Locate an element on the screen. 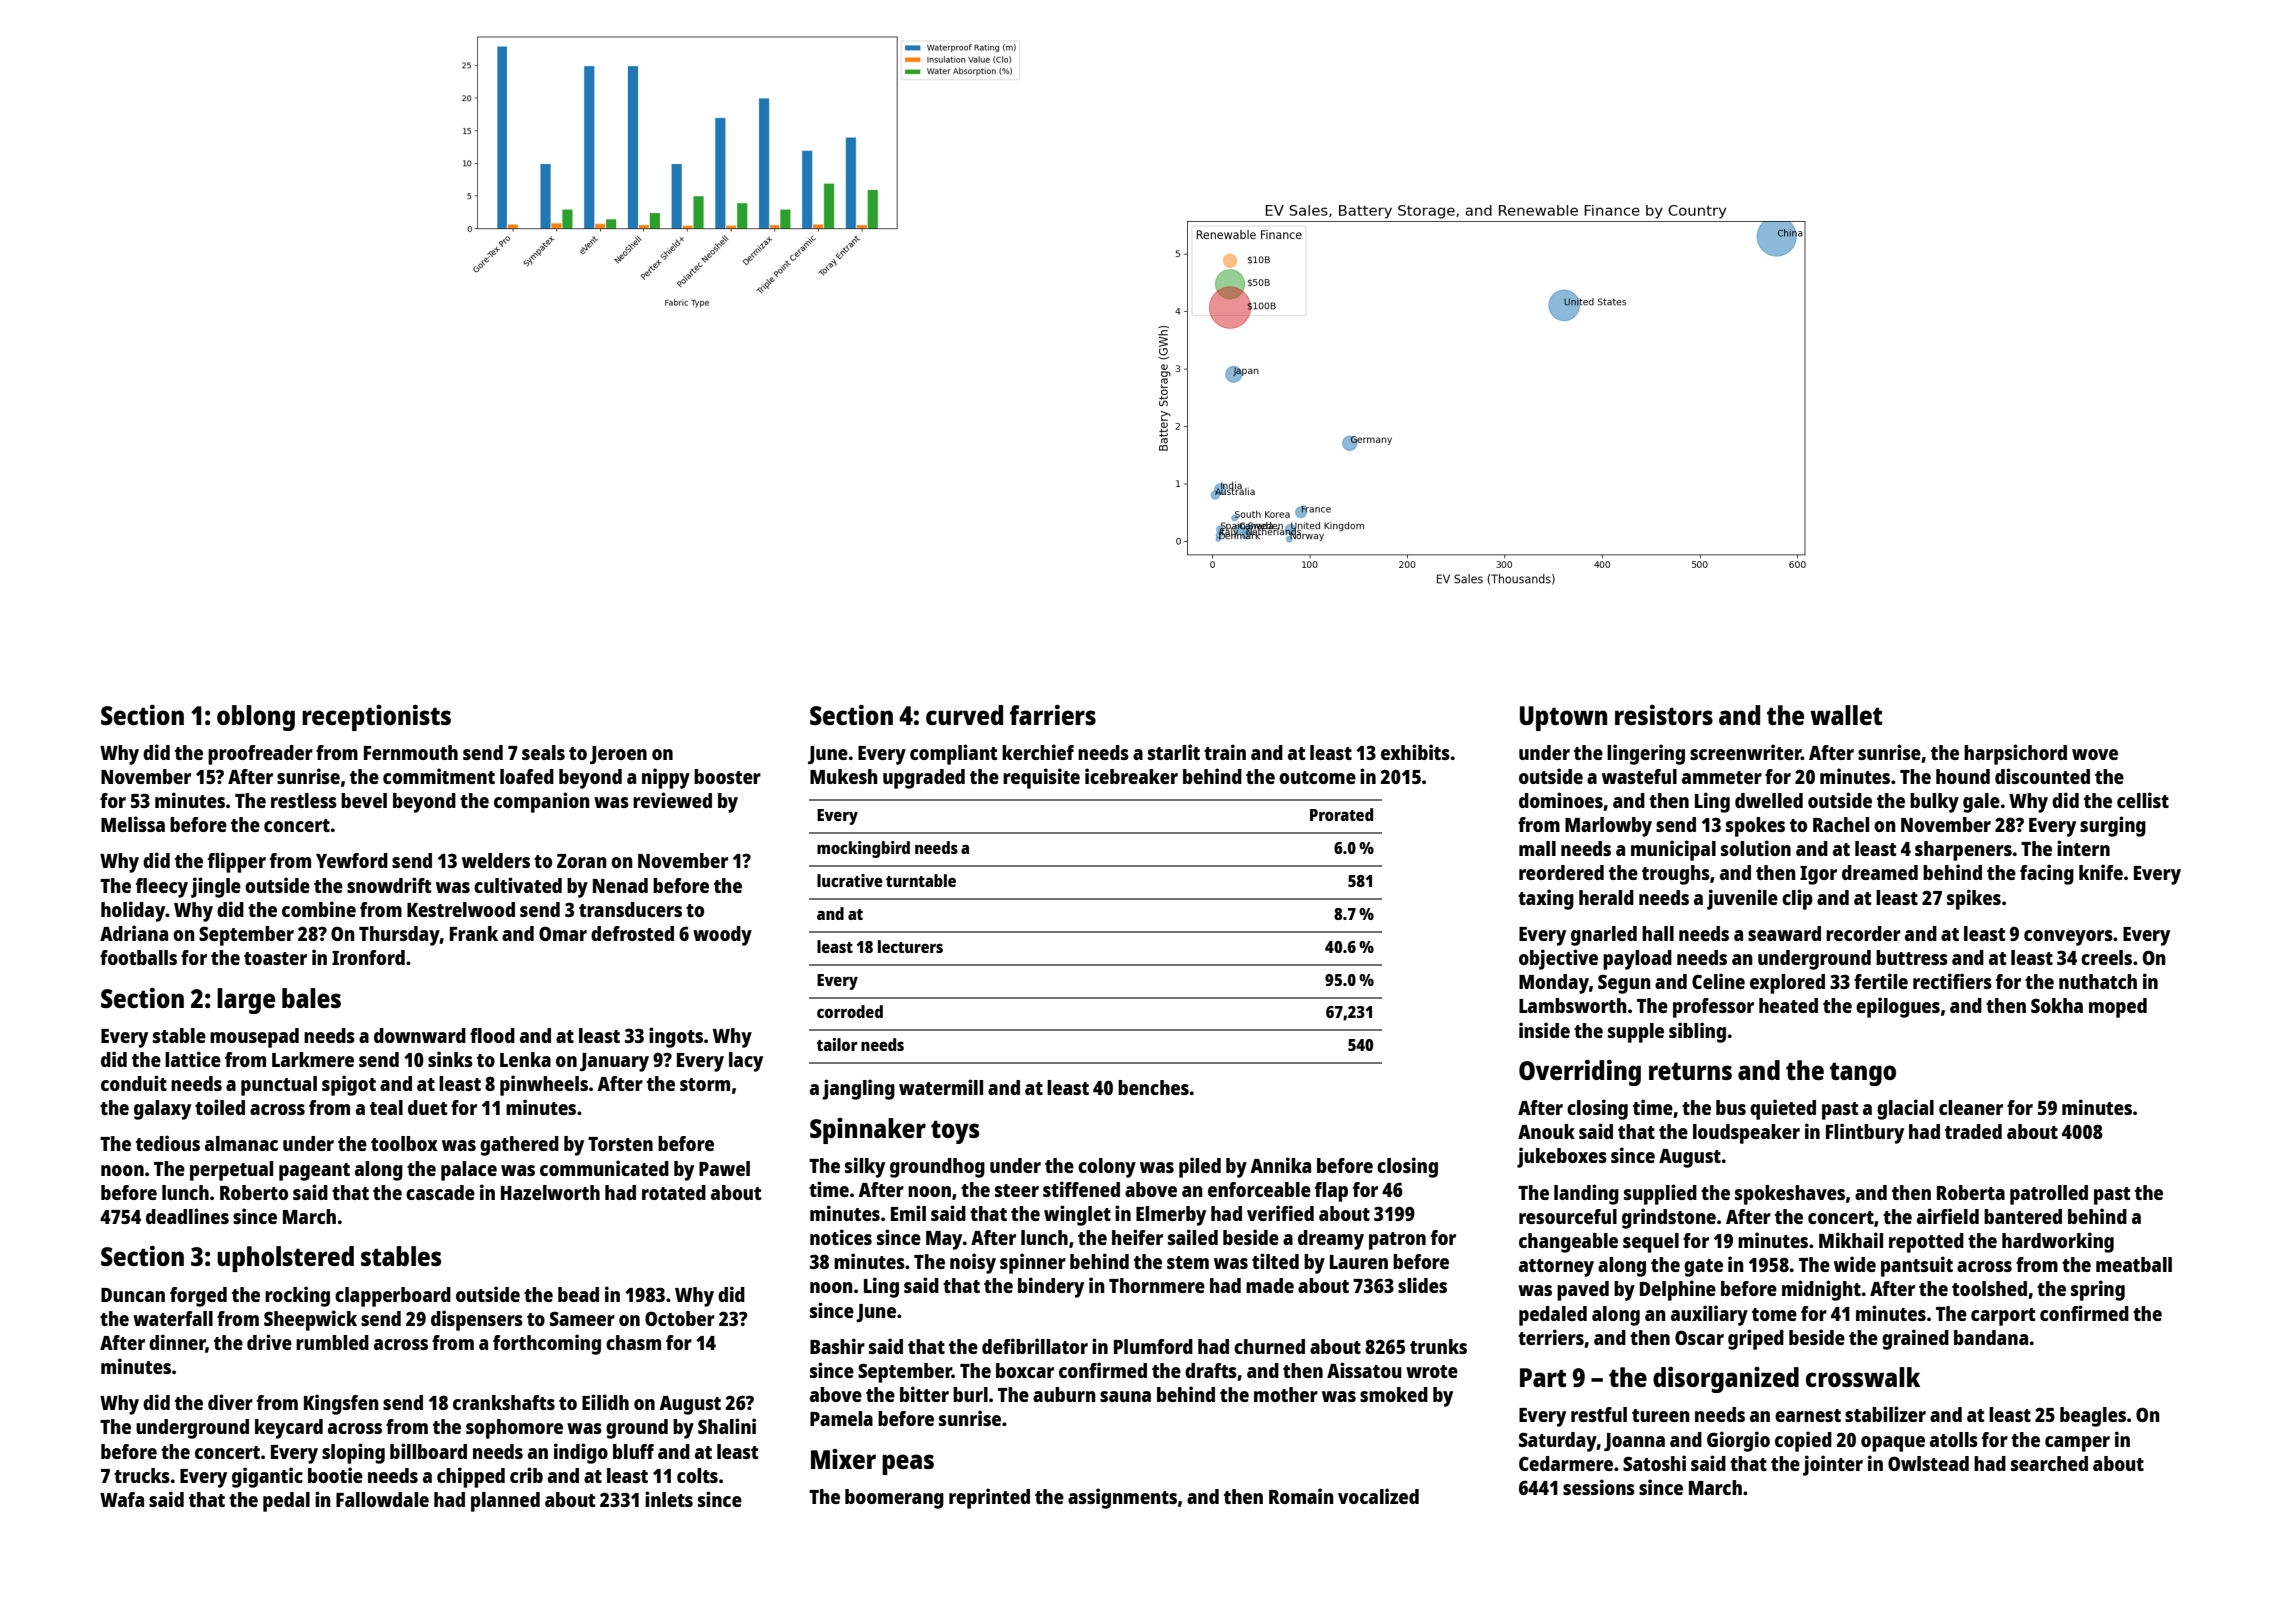 Image resolution: width=2282 pixels, height=1614 pixels. chasm is located at coordinates (633, 1342).
